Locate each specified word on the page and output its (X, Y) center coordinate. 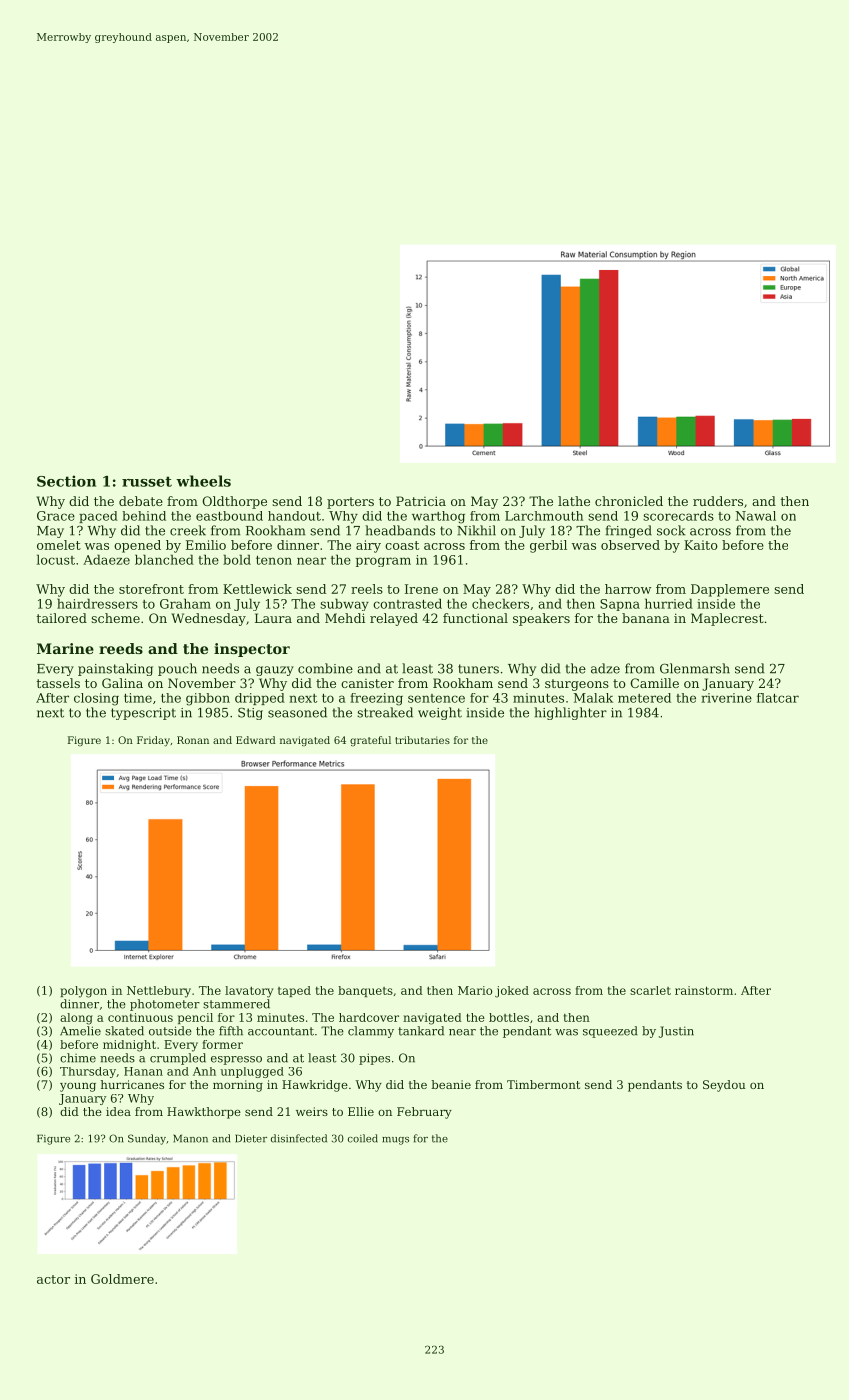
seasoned (297, 712)
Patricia (421, 501)
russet (147, 481)
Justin (676, 1032)
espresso (236, 1060)
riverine (726, 698)
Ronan (193, 740)
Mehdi (345, 618)
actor (53, 1279)
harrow (628, 589)
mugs (395, 1141)
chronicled (629, 501)
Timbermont (543, 1084)
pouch (177, 669)
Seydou (724, 1086)
